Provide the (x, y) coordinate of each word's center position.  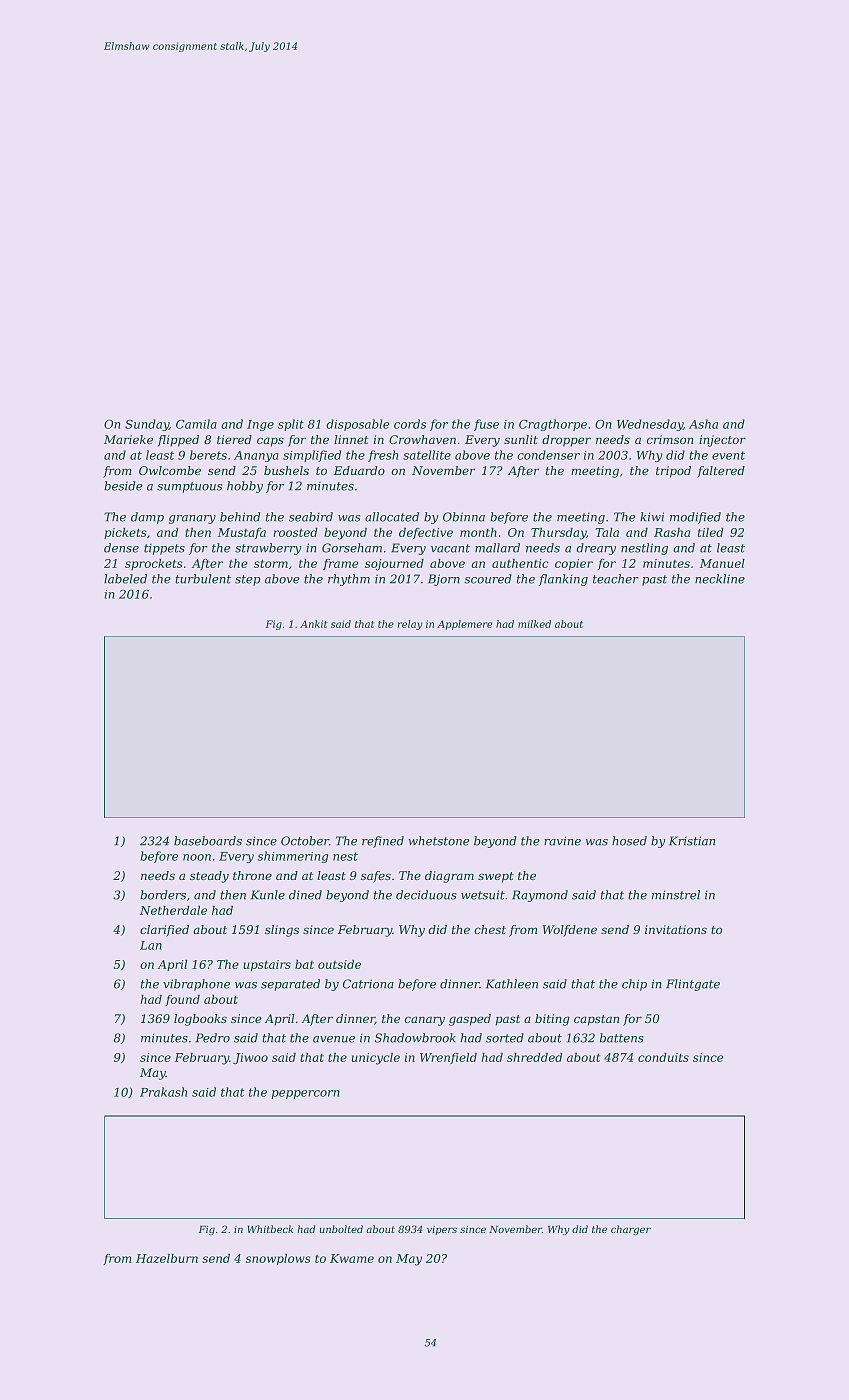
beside (123, 486)
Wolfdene (570, 931)
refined (383, 842)
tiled (711, 532)
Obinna (464, 517)
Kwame (352, 1258)
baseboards (208, 841)
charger (631, 1230)
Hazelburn (167, 1258)
